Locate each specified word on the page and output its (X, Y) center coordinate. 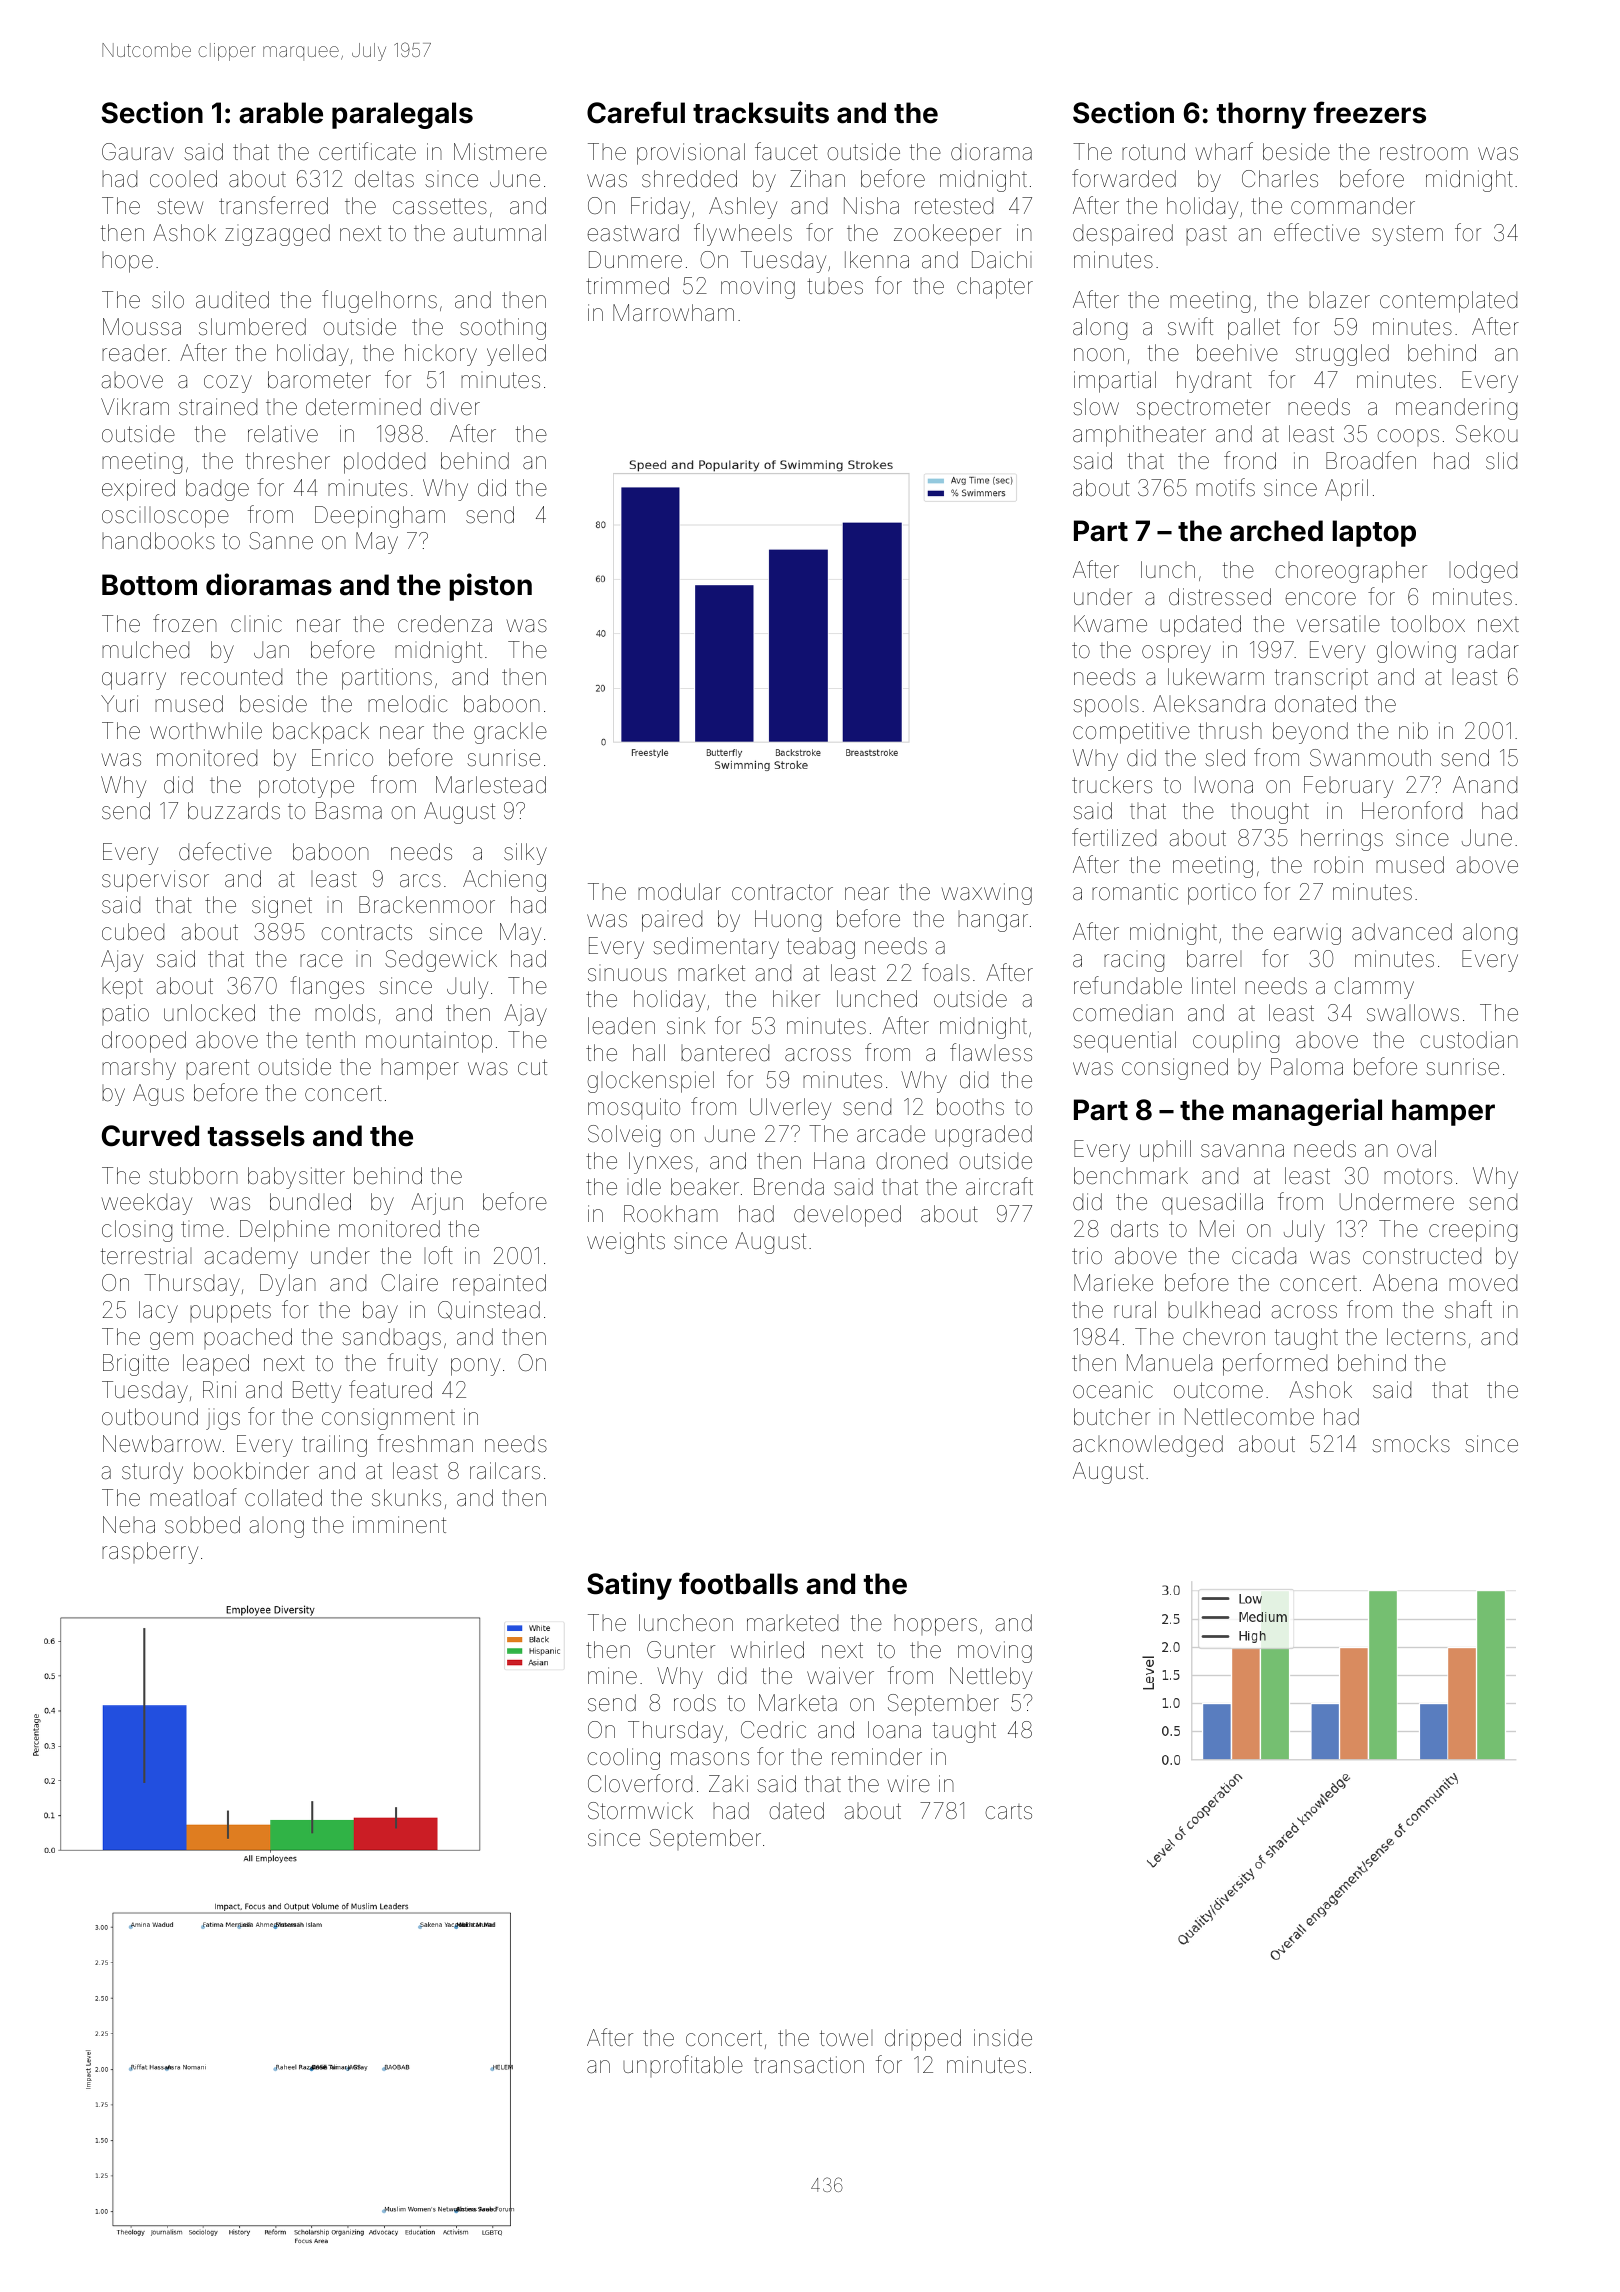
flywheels (743, 234)
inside (1003, 2038)
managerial (1307, 1112)
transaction (809, 2064)
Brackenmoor (427, 905)
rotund (1153, 151)
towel (846, 2038)
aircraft (999, 1186)
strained (218, 407)
